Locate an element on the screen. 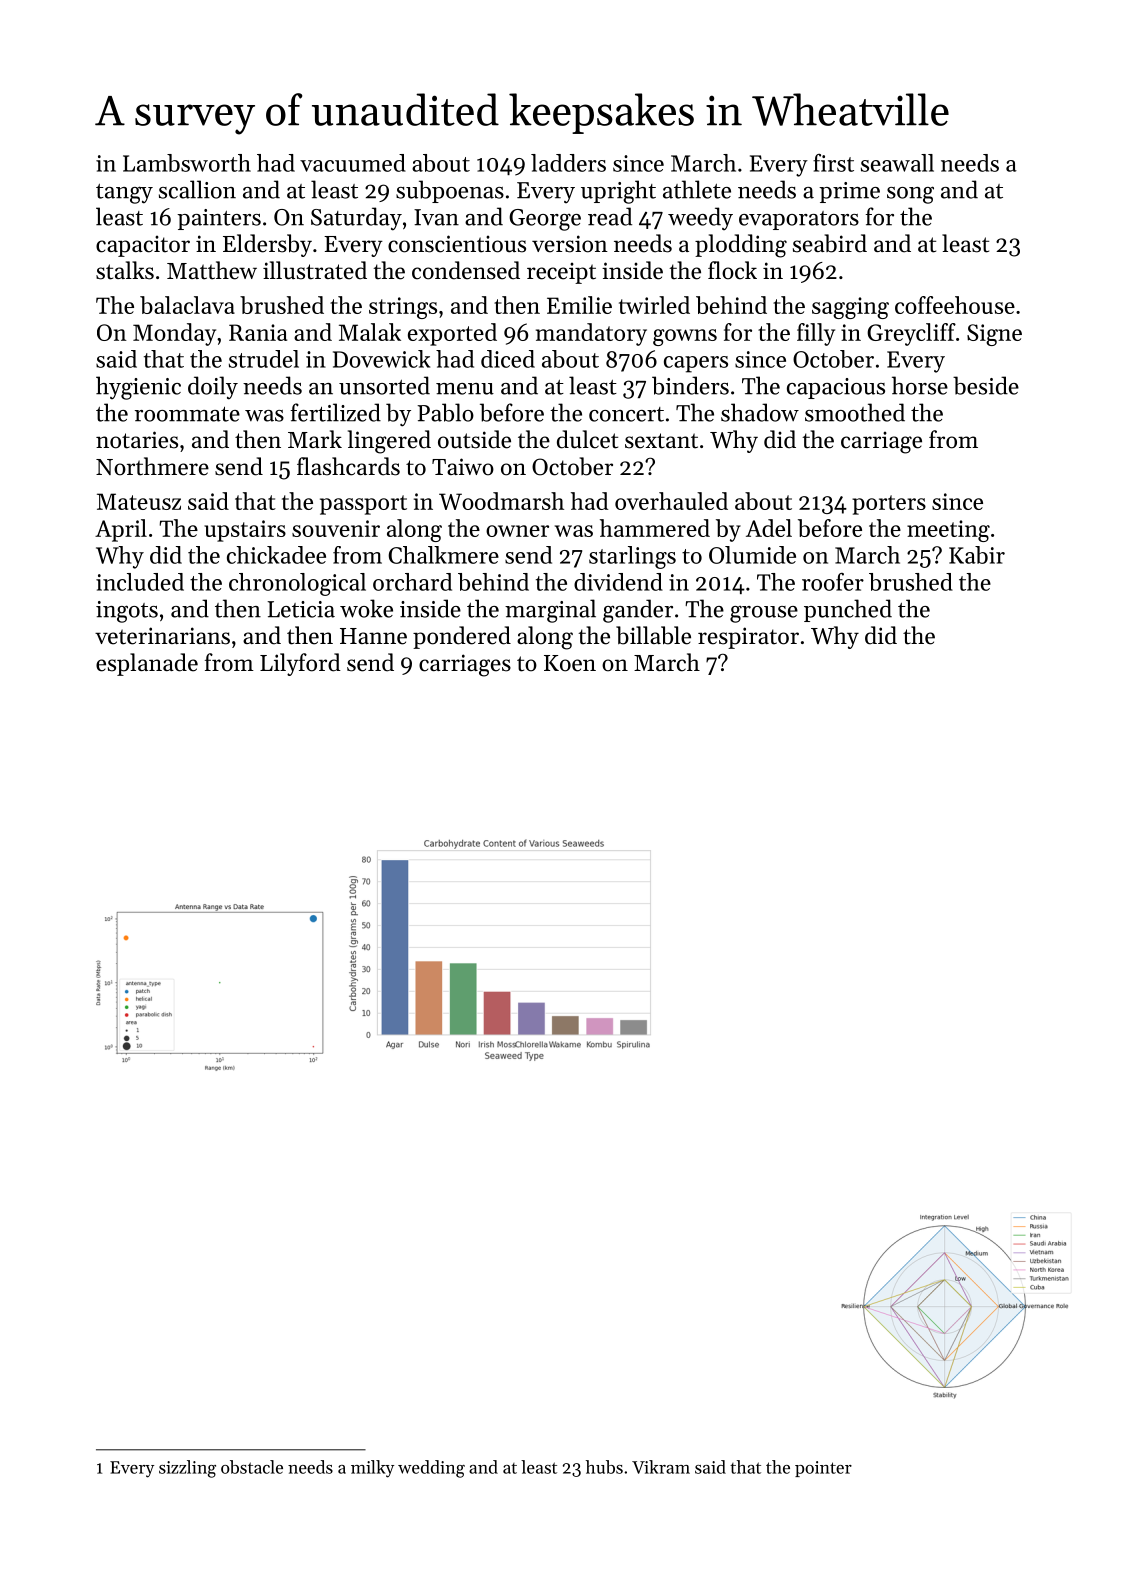 The height and width of the screenshot is (1591, 1125). song is located at coordinates (910, 195).
